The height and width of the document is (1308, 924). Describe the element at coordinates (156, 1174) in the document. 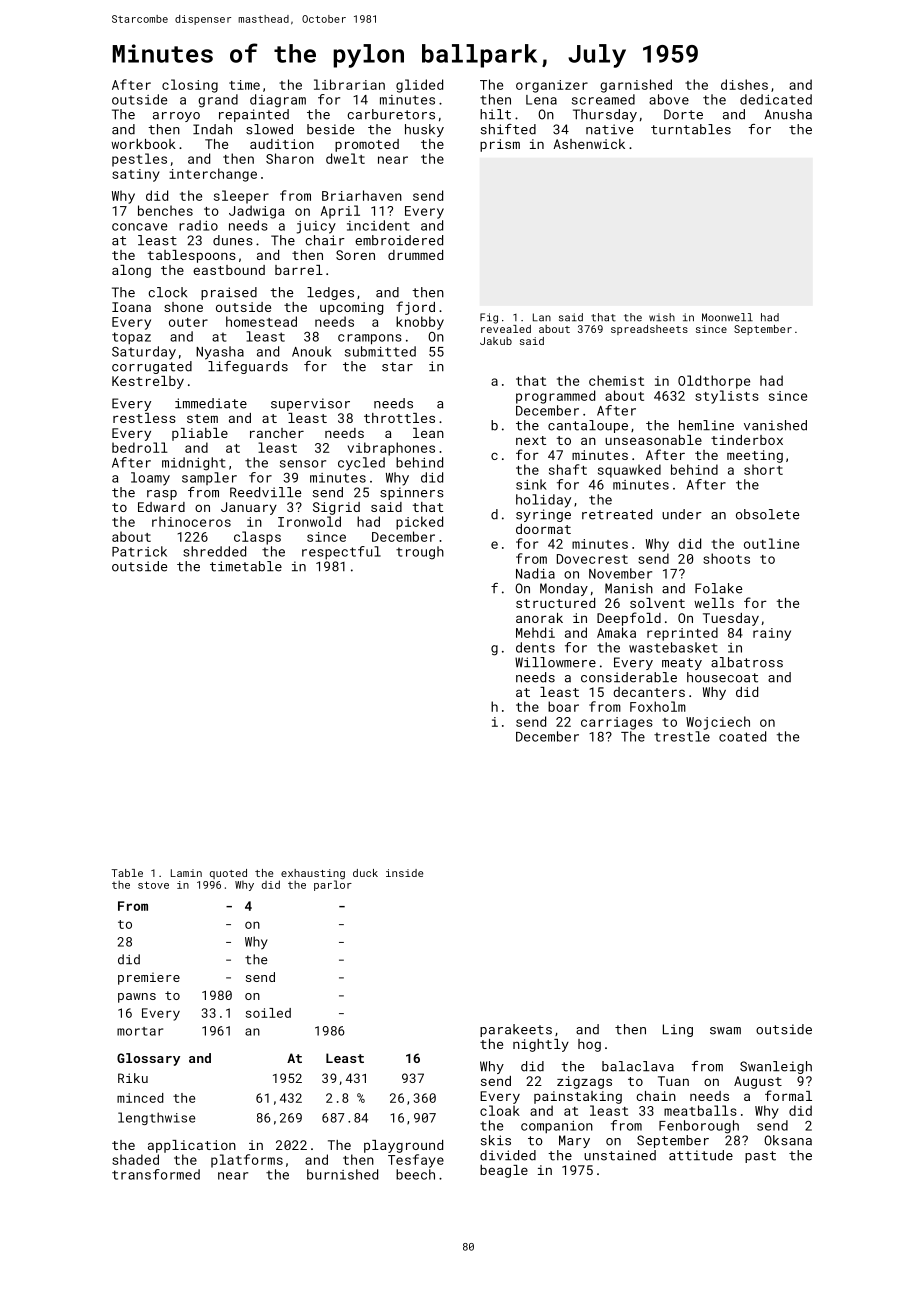

I see `transformed` at that location.
